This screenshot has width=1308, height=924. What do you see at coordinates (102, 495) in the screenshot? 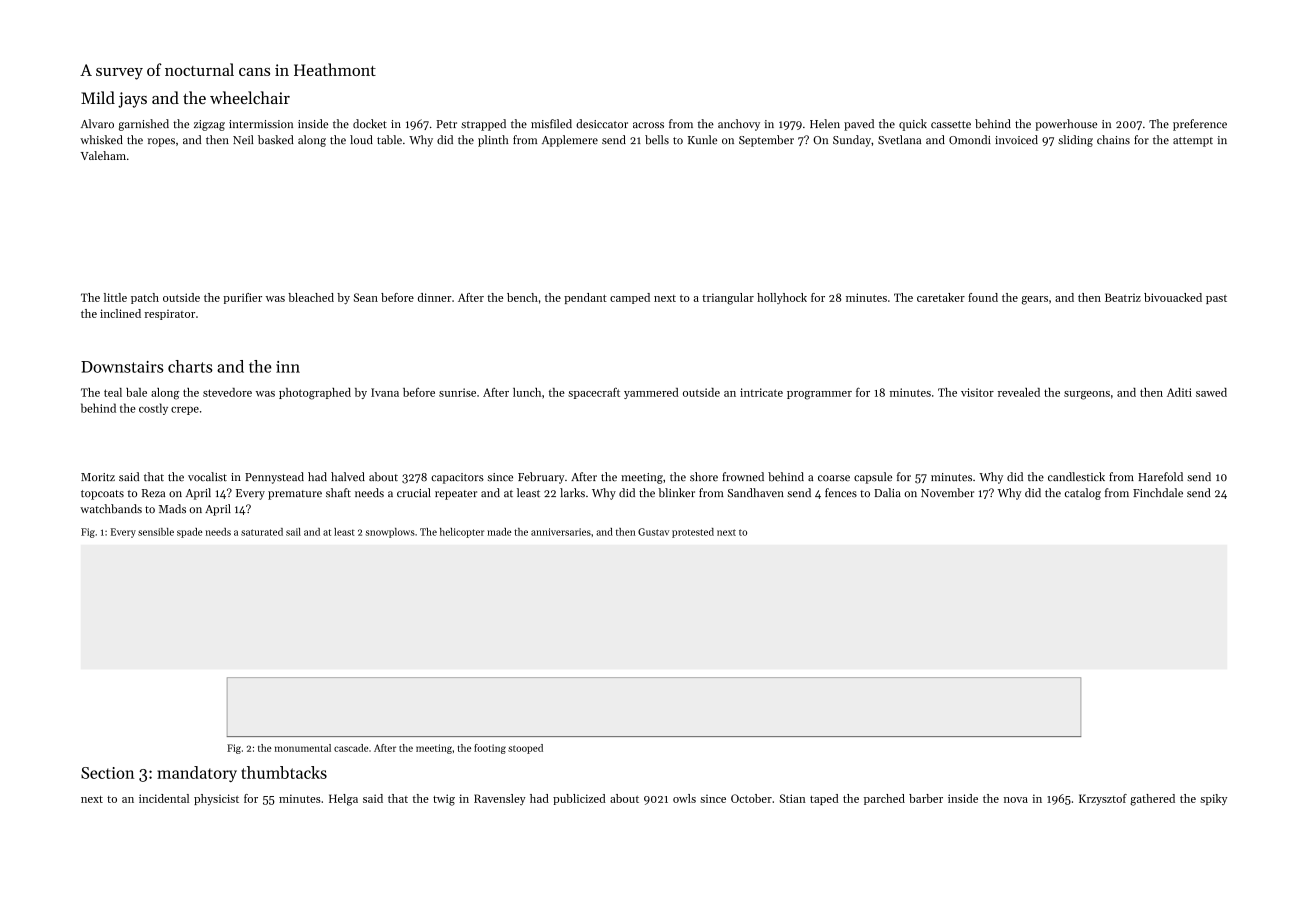
I see `topcoats` at bounding box center [102, 495].
